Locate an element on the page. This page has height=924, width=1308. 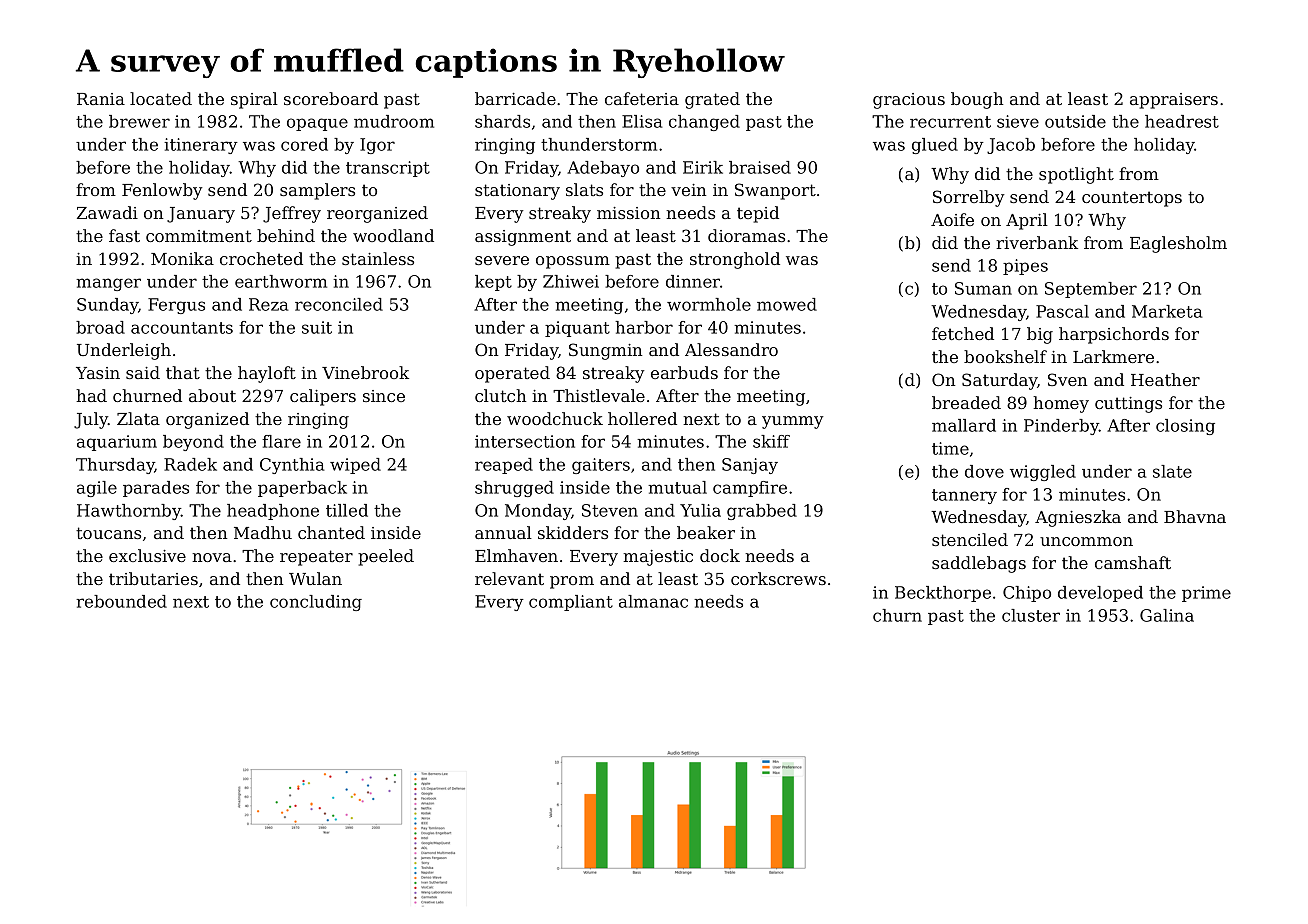
Marketa is located at coordinates (1167, 311).
